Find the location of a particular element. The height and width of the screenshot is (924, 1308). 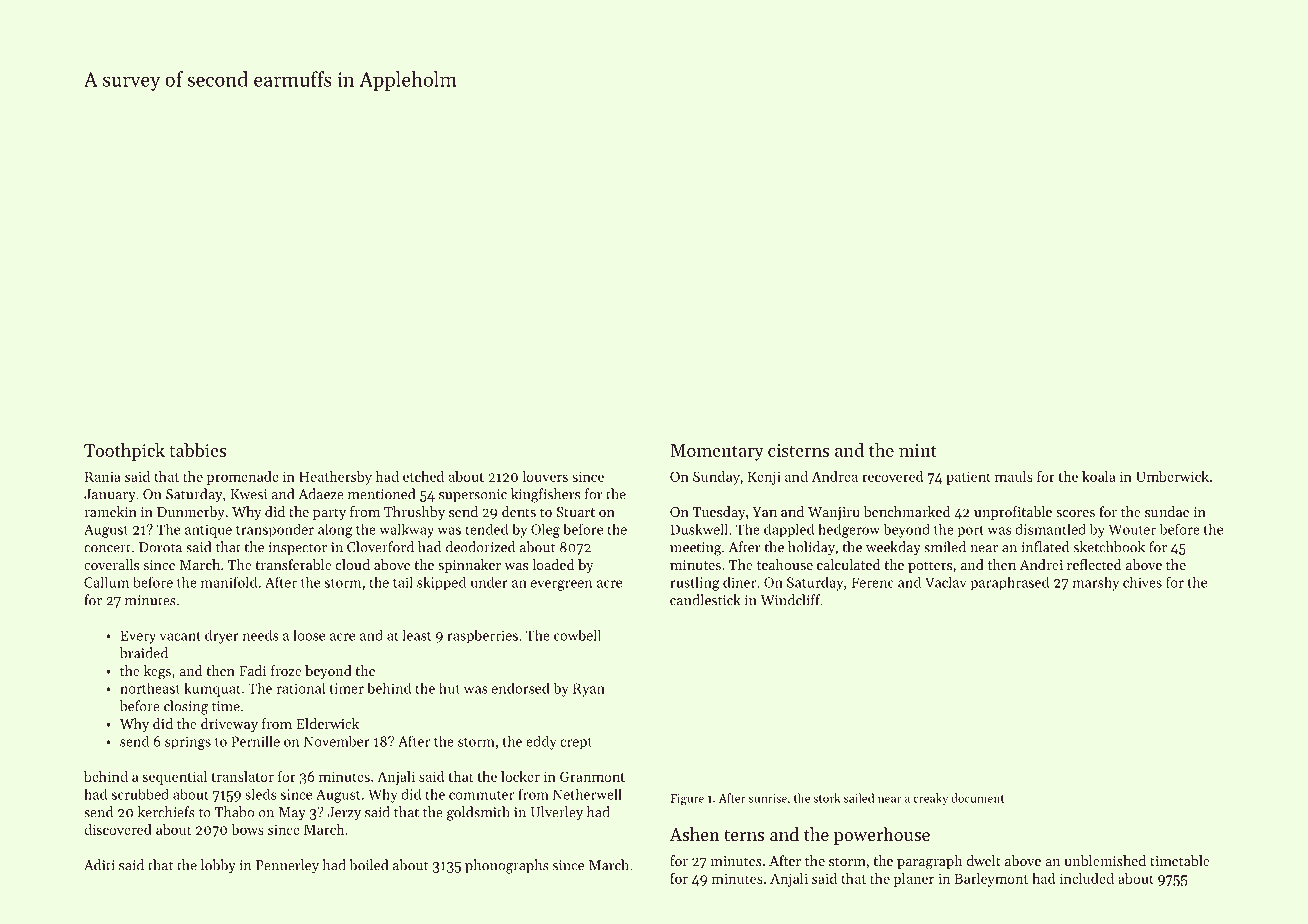

manifold is located at coordinates (229, 582).
